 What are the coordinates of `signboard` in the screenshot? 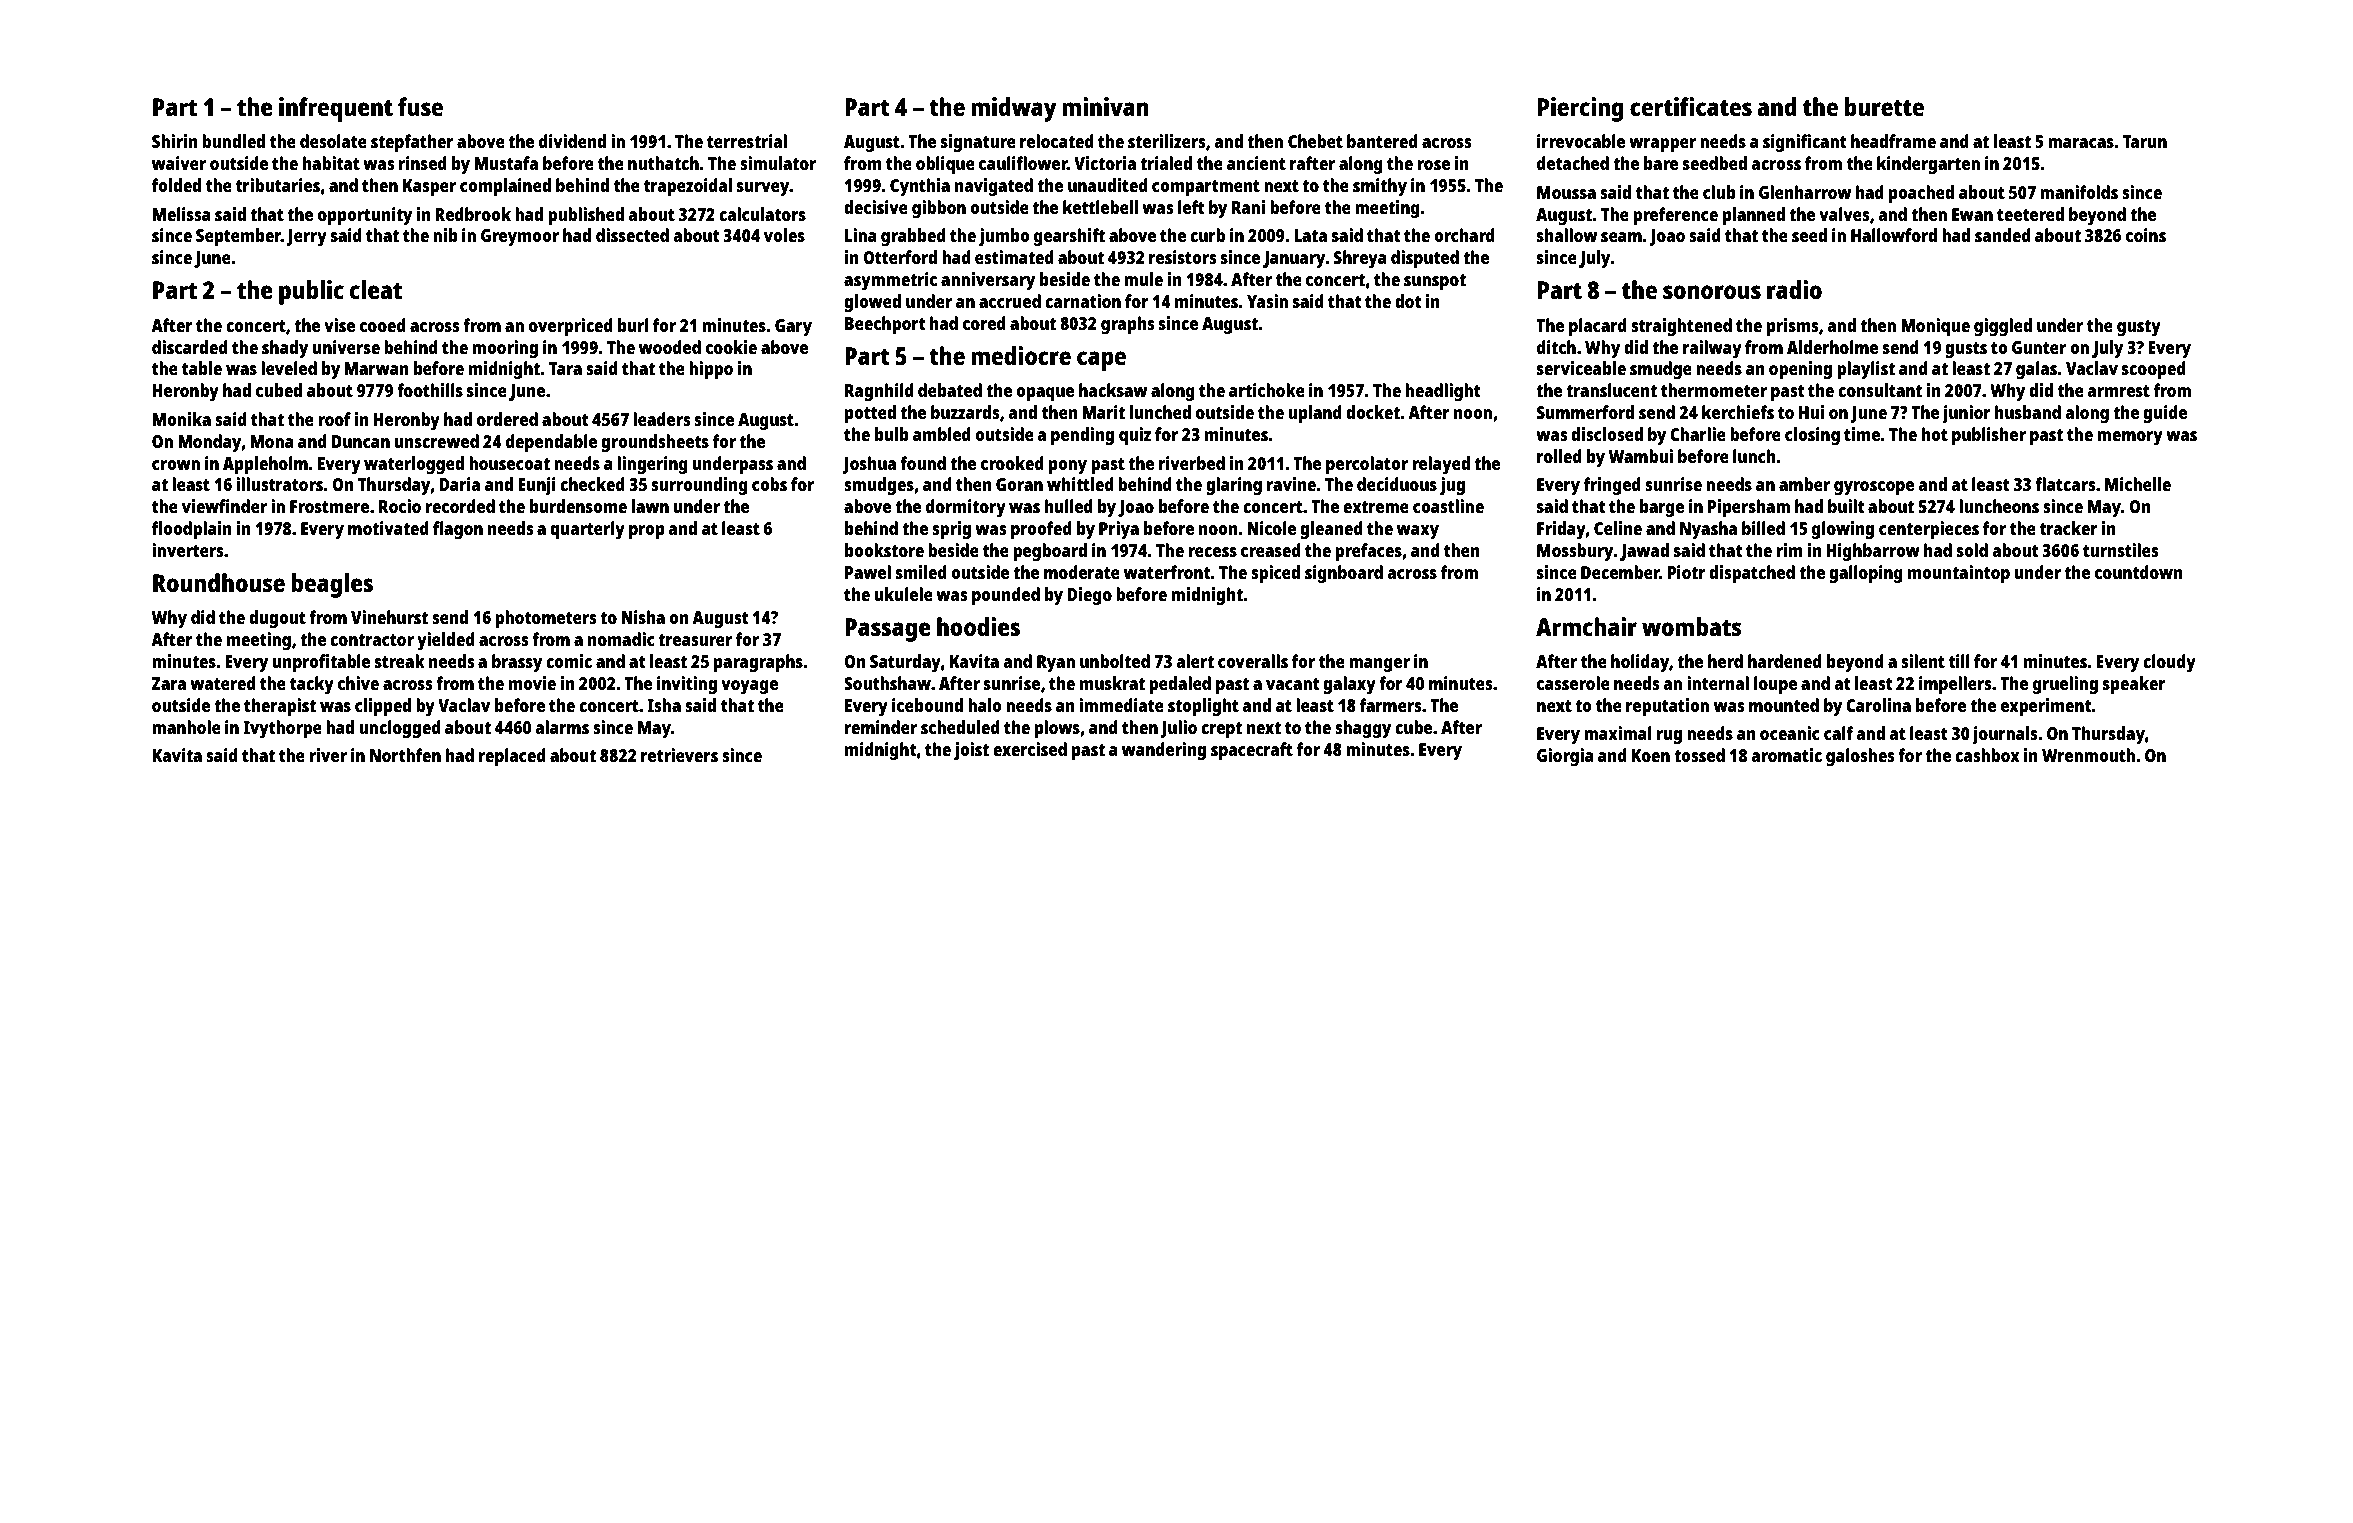 It's located at (1344, 574).
